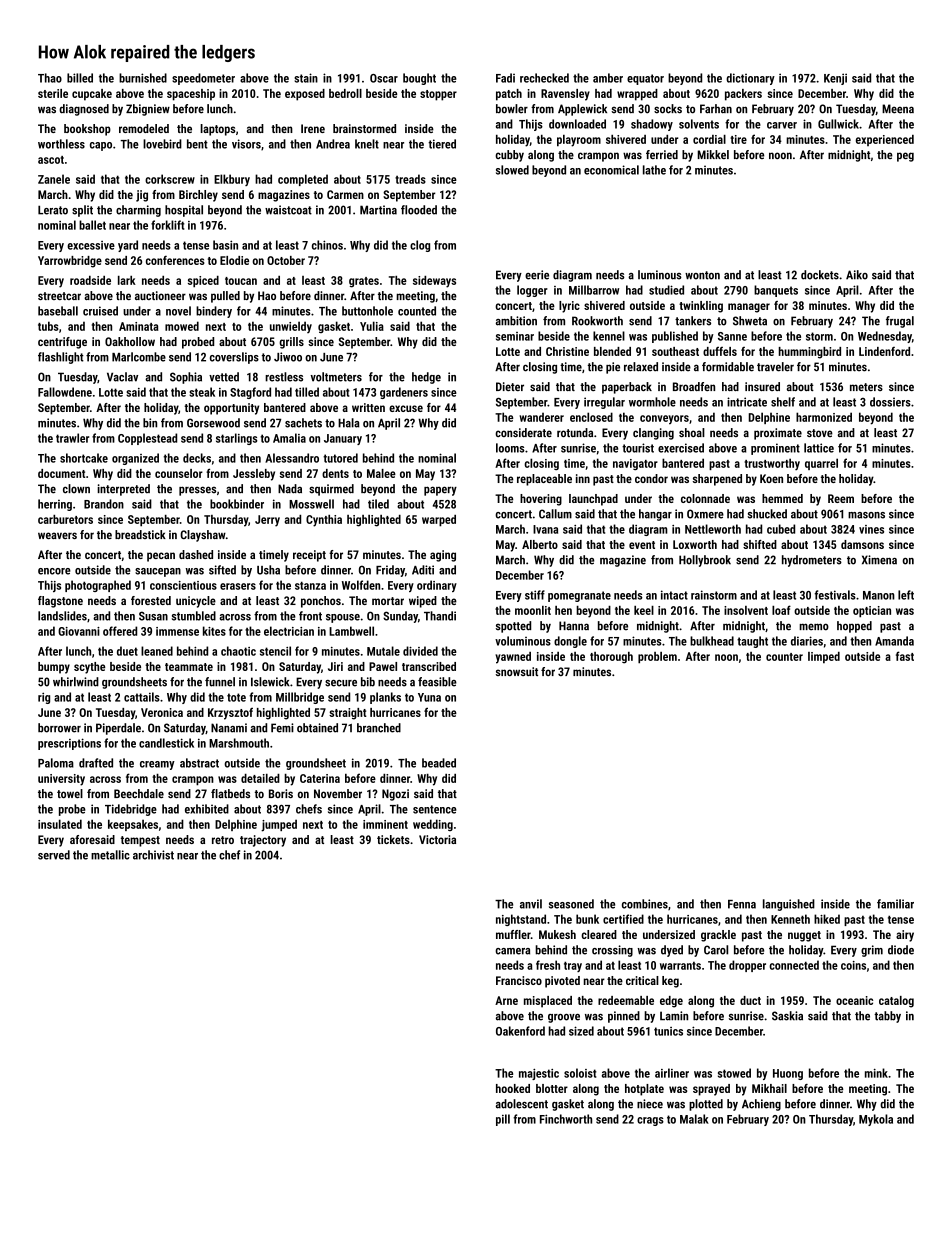 The width and height of the screenshot is (952, 1233). Describe the element at coordinates (705, 498) in the screenshot. I see `colonnade` at that location.
